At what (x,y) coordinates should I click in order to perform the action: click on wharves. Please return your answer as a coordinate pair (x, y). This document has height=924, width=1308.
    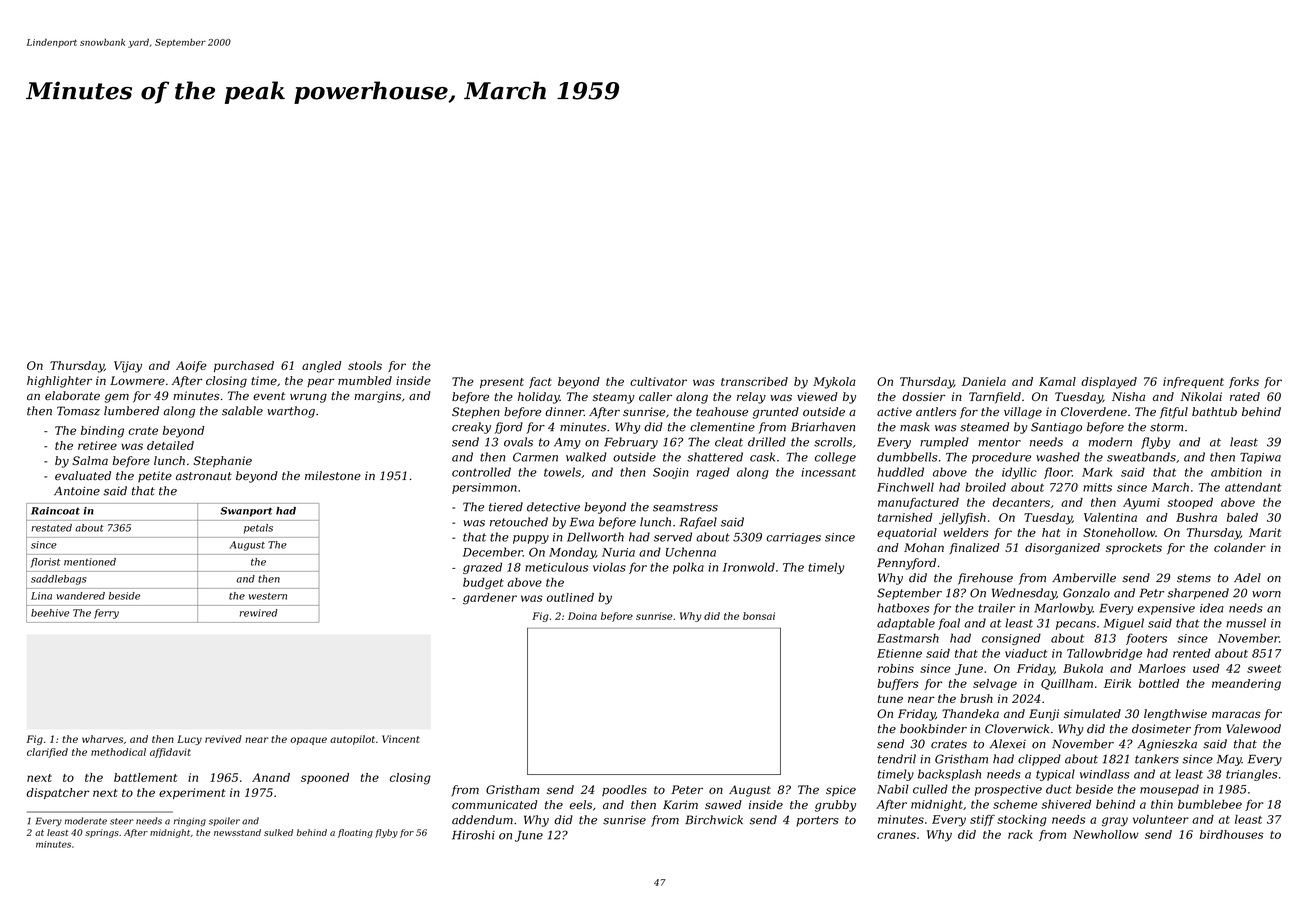
    Looking at the image, I should click on (102, 739).
